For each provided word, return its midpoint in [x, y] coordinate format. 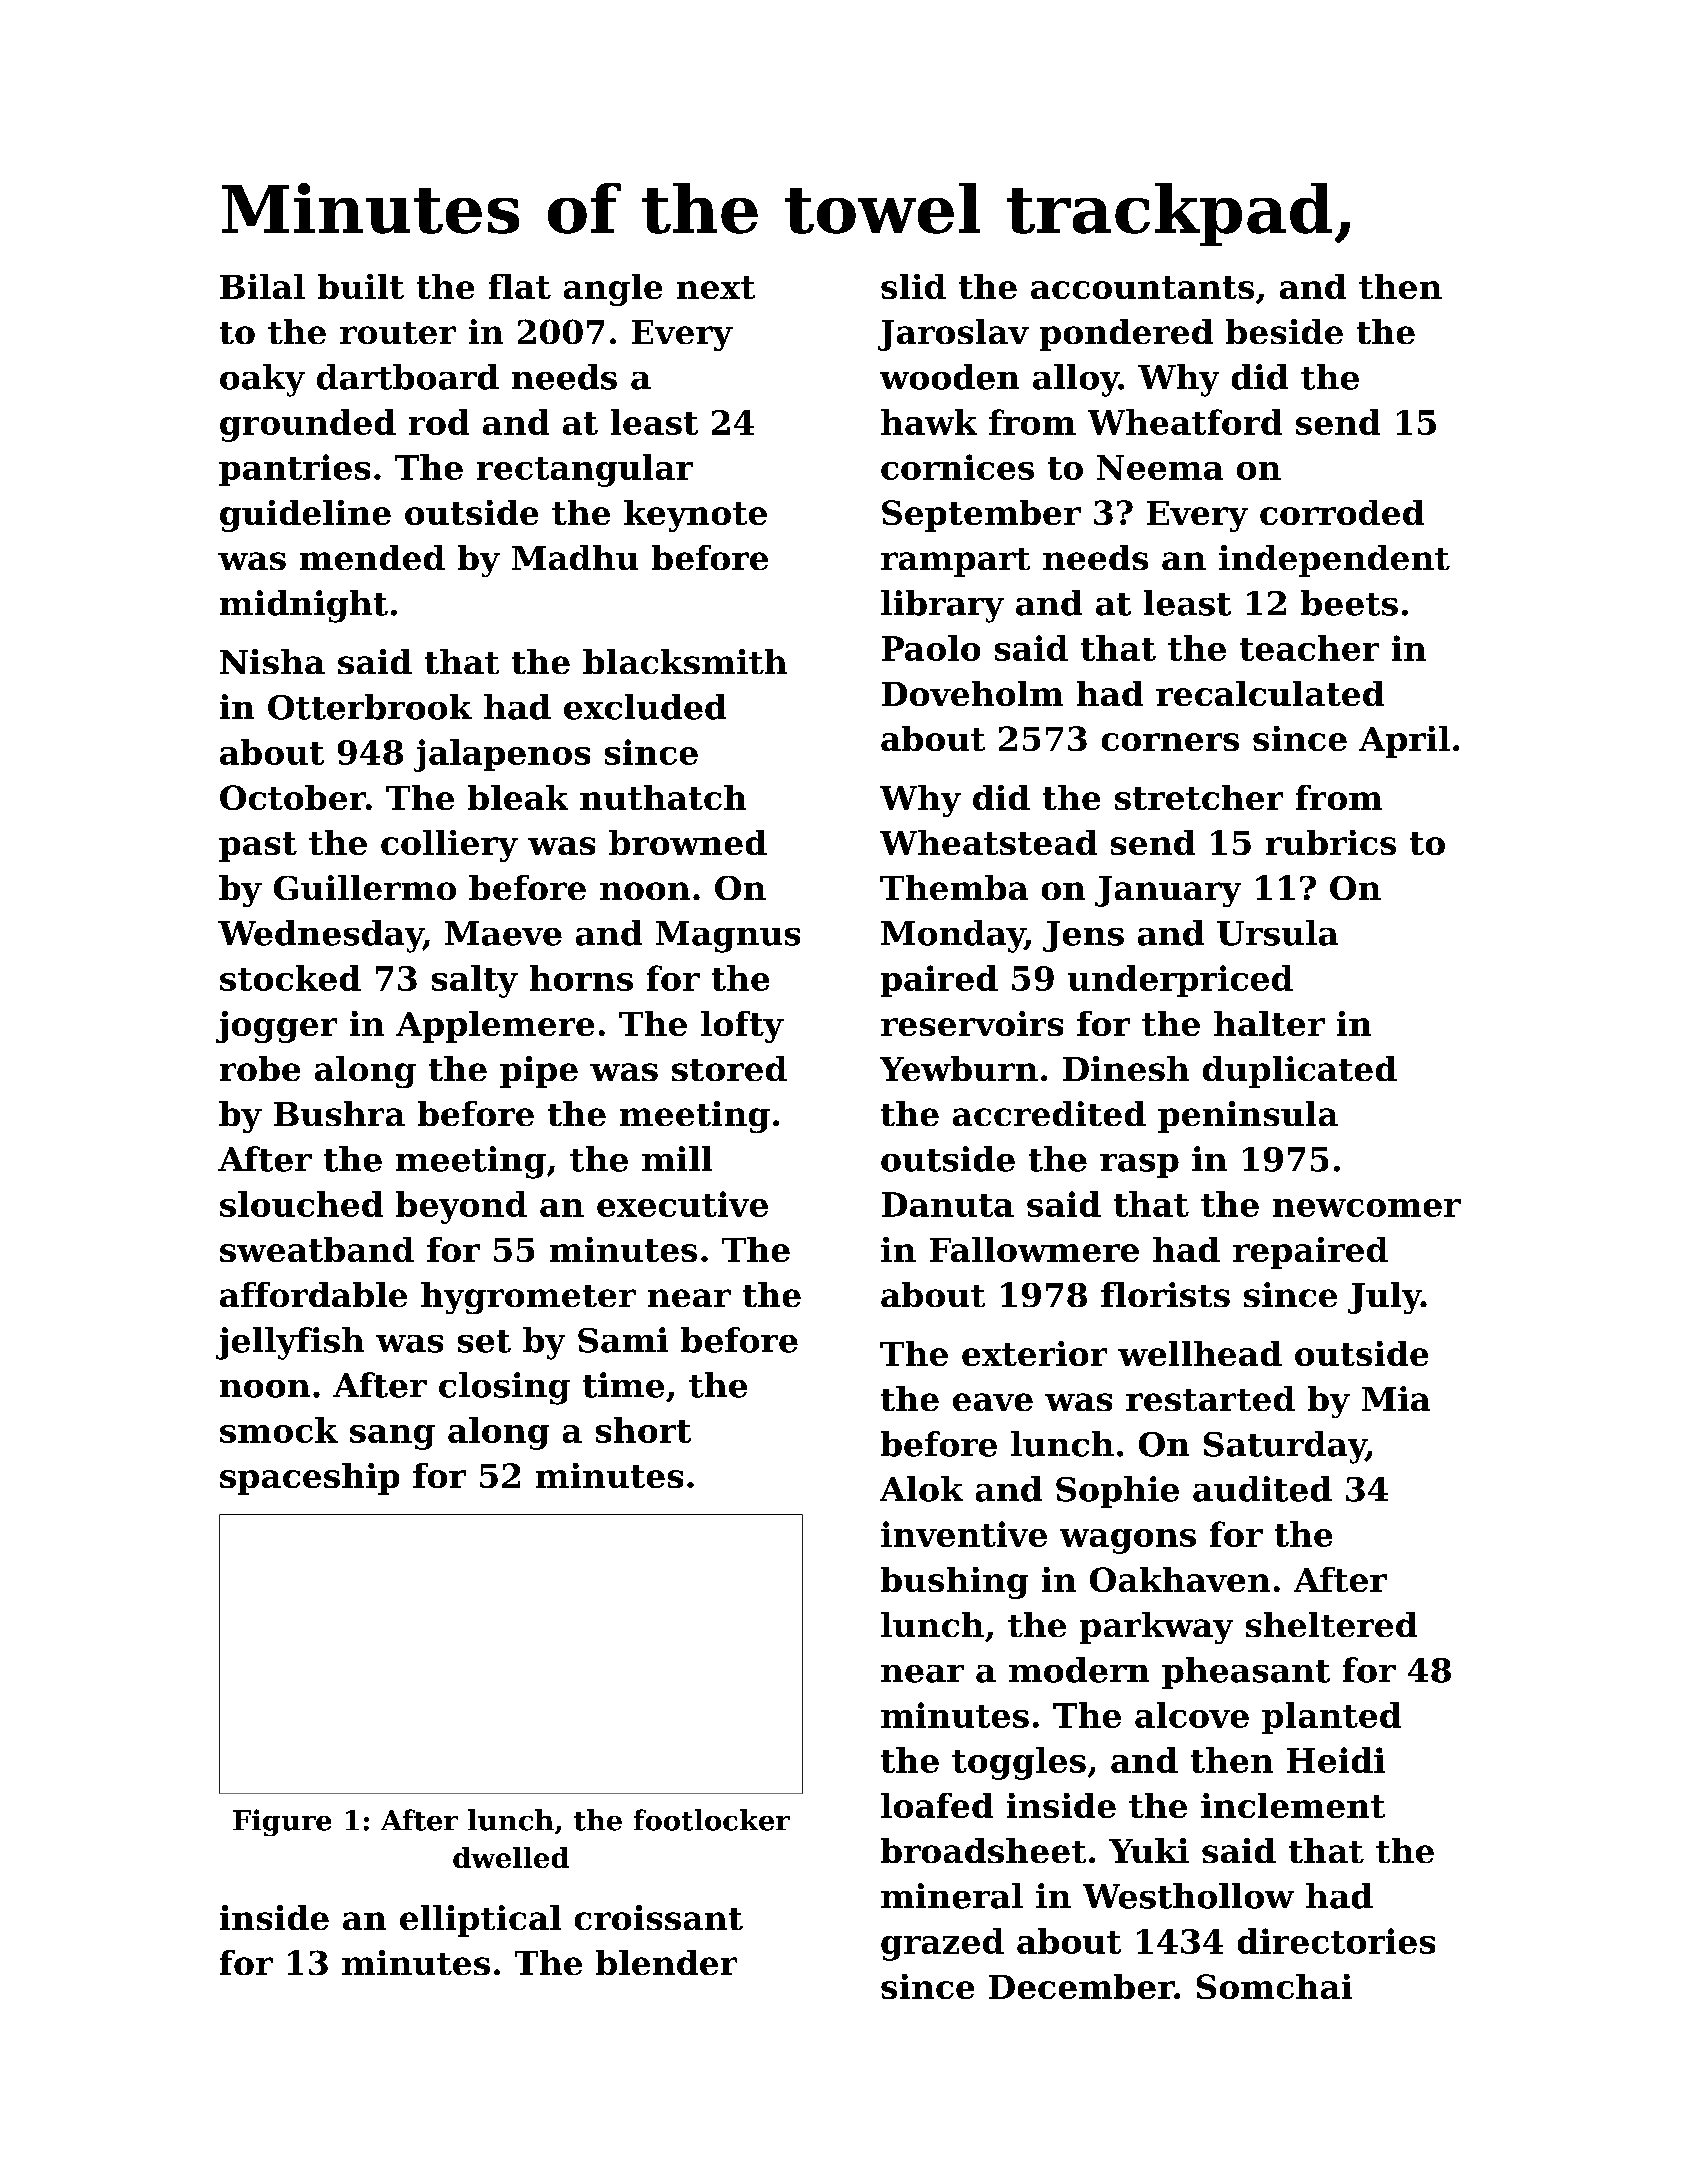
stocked [290, 978]
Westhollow [1188, 1896]
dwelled [511, 1857]
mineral [952, 1896]
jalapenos [502, 755]
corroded [1342, 512]
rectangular [585, 470]
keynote [695, 516]
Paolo [931, 648]
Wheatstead [988, 842]
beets [1349, 603]
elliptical [480, 1921]
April [1404, 742]
